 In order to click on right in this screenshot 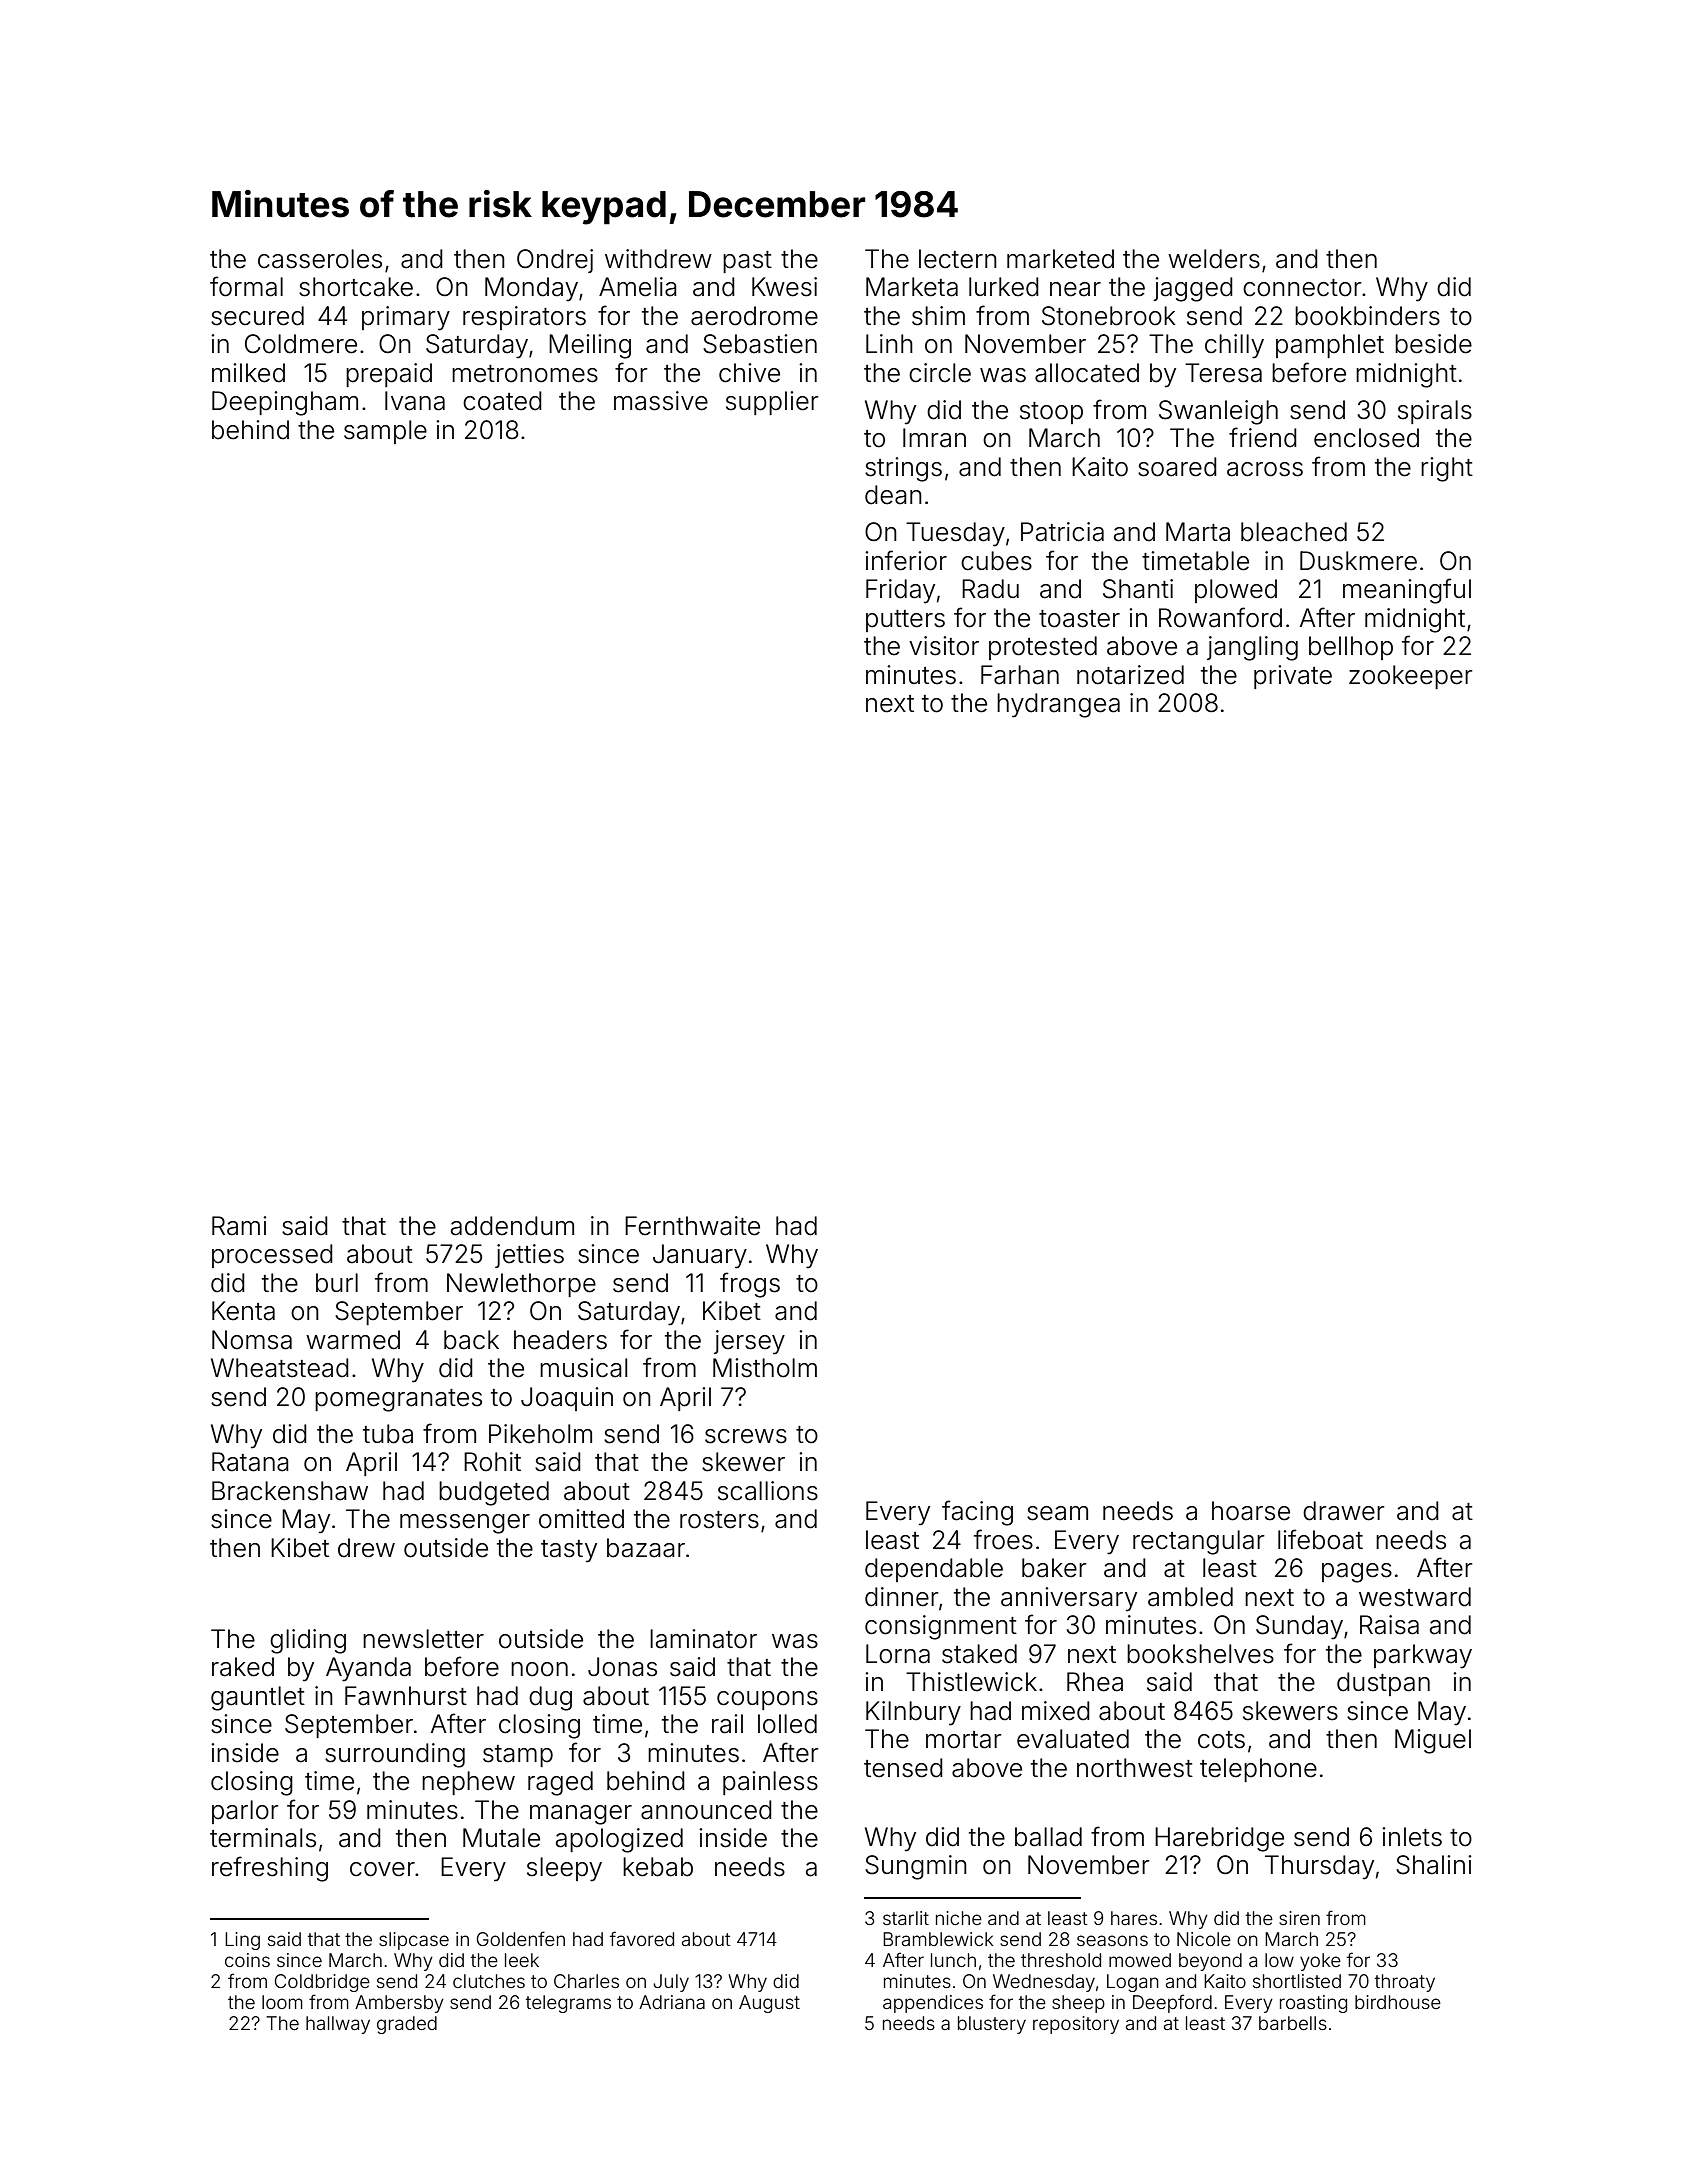, I will do `click(1447, 469)`.
